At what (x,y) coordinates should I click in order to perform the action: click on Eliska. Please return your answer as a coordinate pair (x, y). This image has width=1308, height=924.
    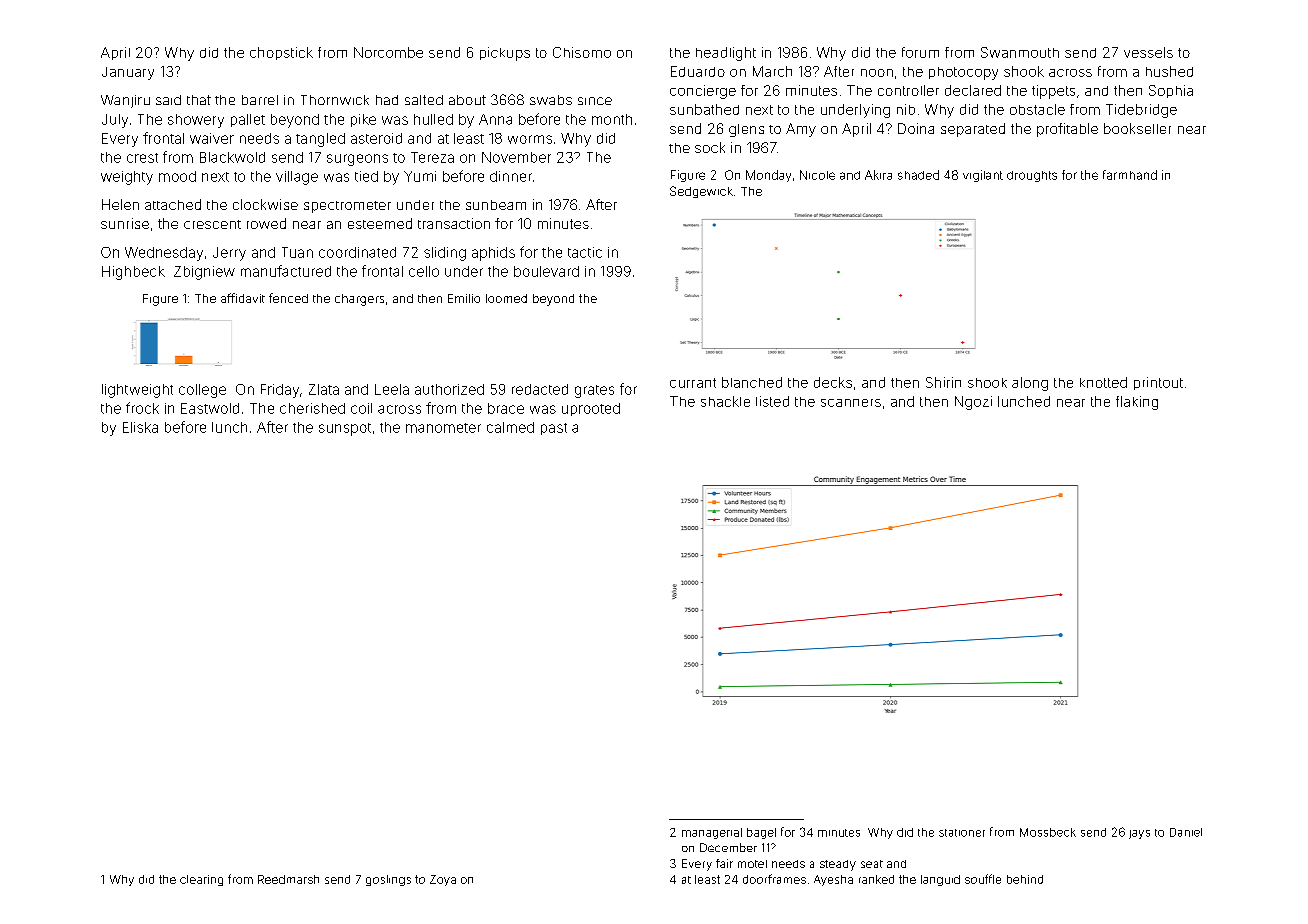
    Looking at the image, I should click on (140, 427).
